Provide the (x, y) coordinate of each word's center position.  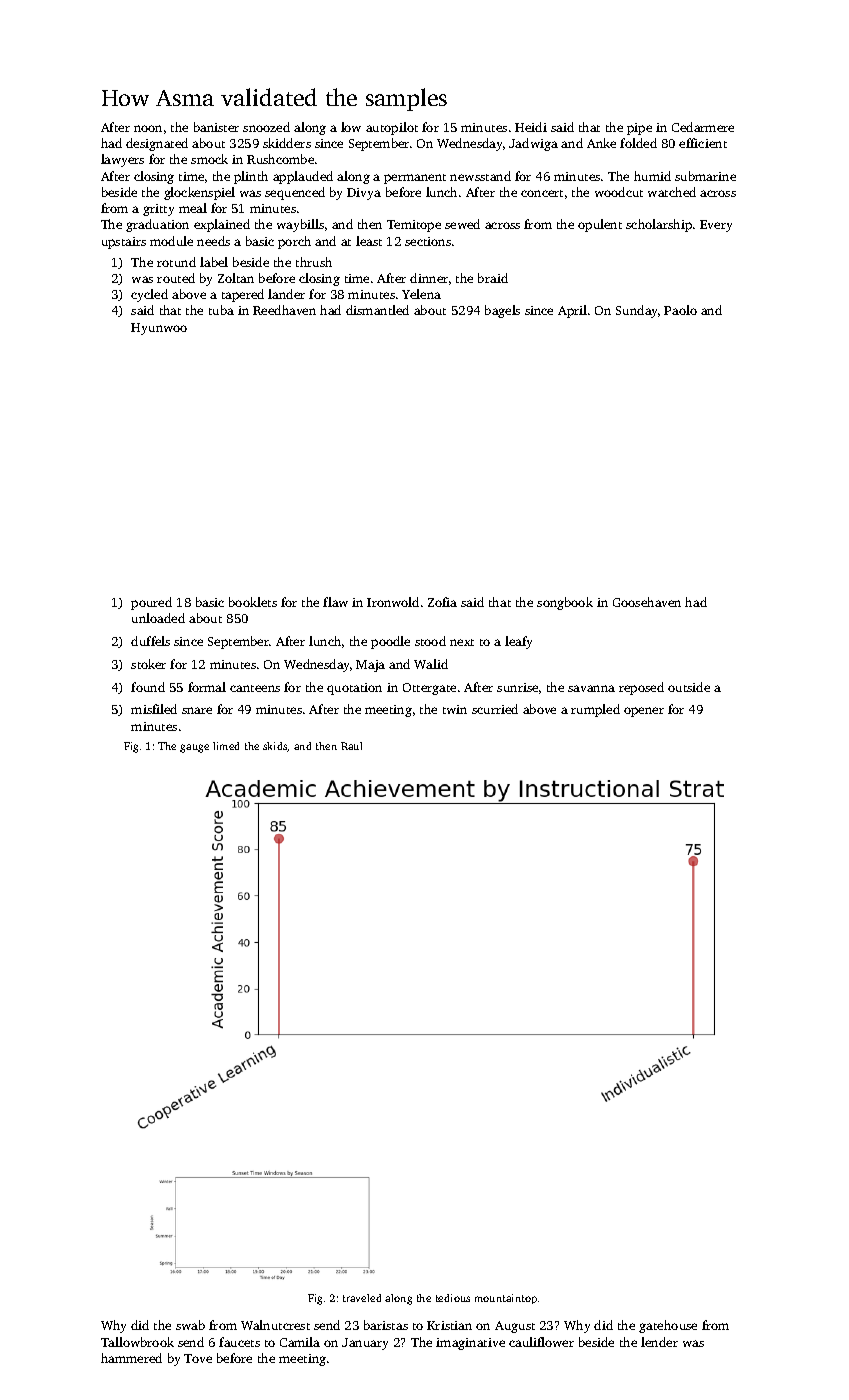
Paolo (680, 310)
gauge (194, 748)
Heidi (531, 127)
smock (209, 159)
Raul (351, 746)
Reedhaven (284, 310)
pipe (639, 129)
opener (644, 712)
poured (151, 603)
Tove (198, 1358)
